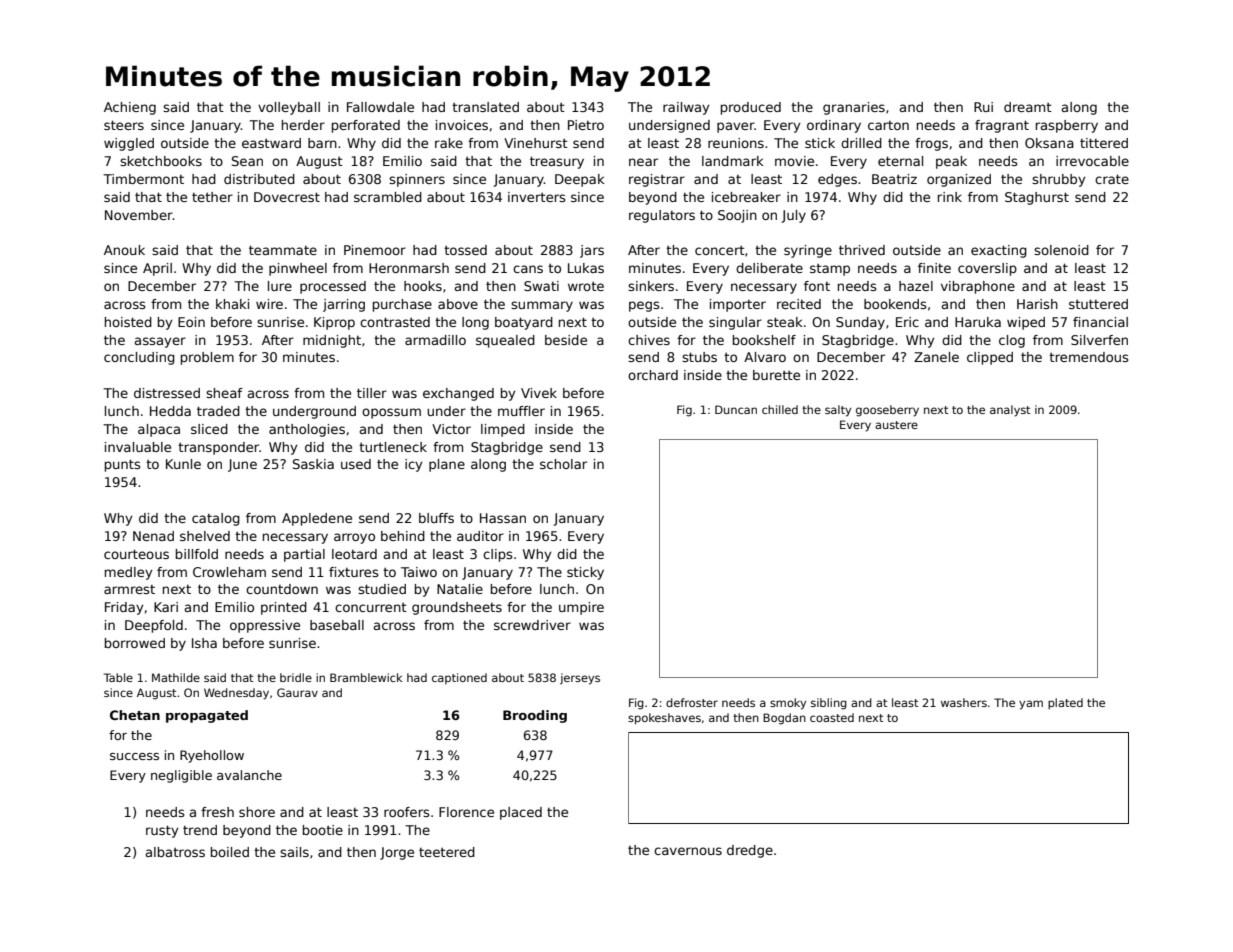  I want to click on Heronmarsh, so click(409, 268).
